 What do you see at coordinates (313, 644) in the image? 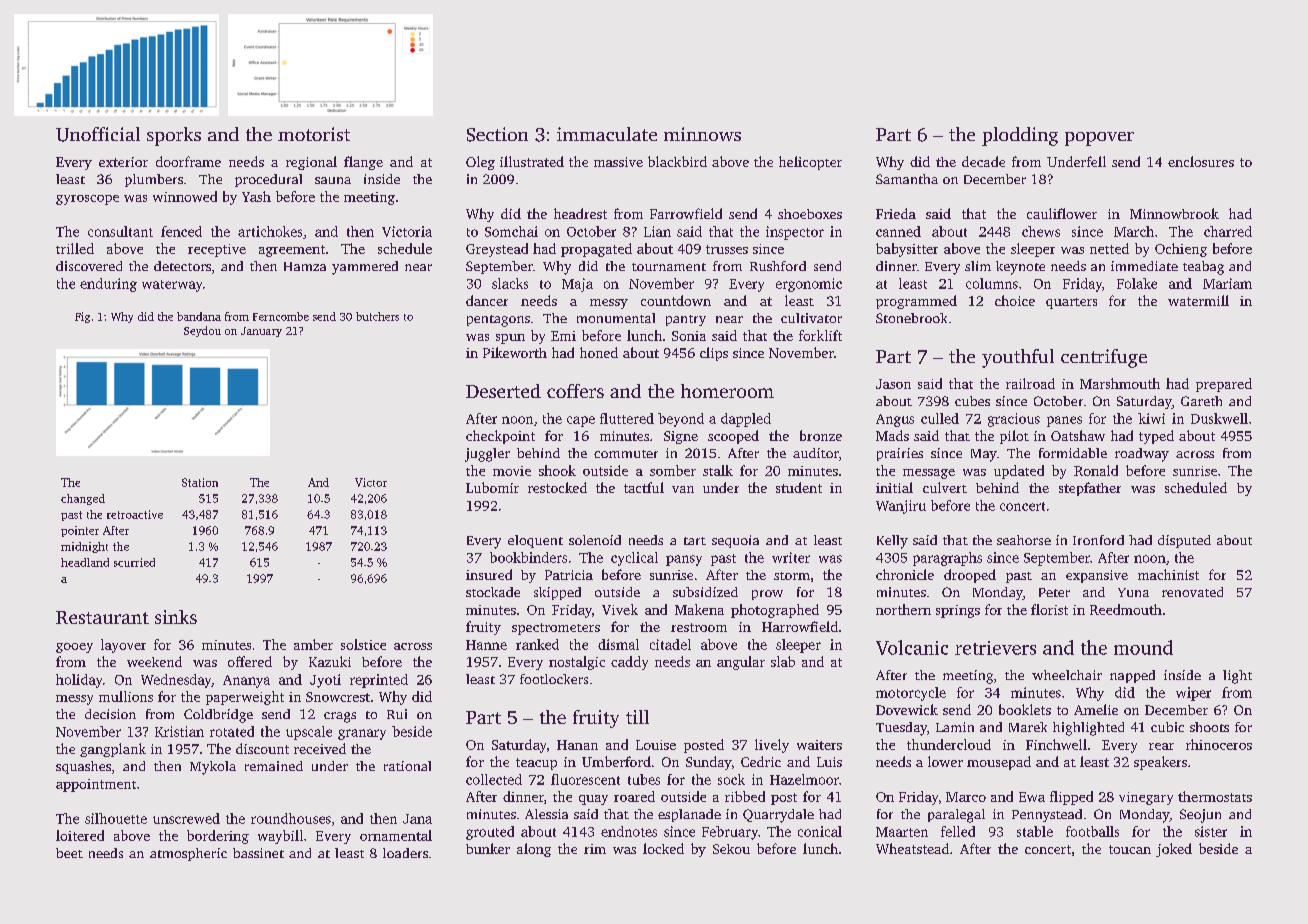
I see `amber` at bounding box center [313, 644].
